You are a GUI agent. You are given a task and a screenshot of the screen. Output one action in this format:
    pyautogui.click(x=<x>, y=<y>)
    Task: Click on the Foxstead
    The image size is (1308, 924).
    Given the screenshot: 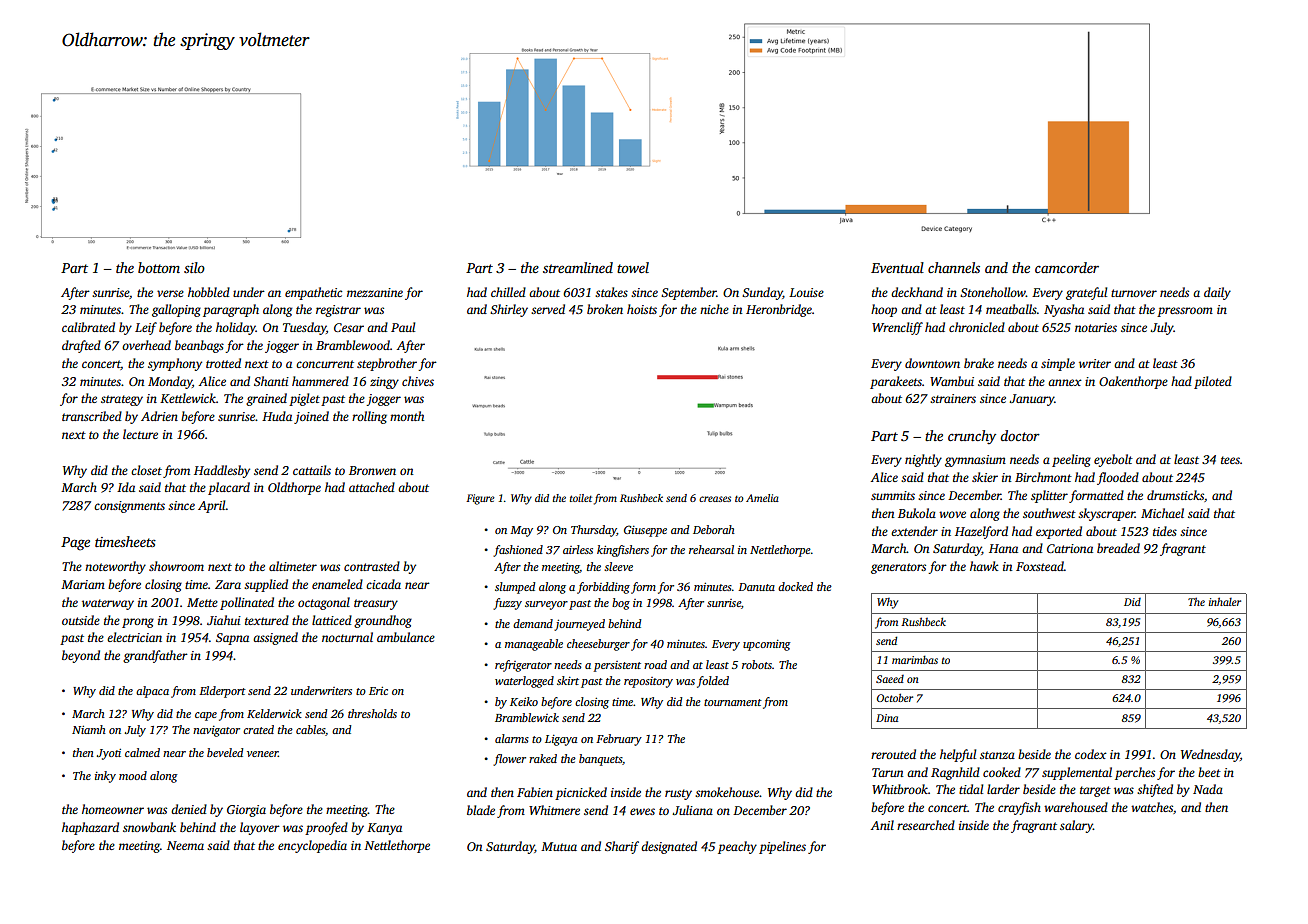 What is the action you would take?
    pyautogui.click(x=1040, y=566)
